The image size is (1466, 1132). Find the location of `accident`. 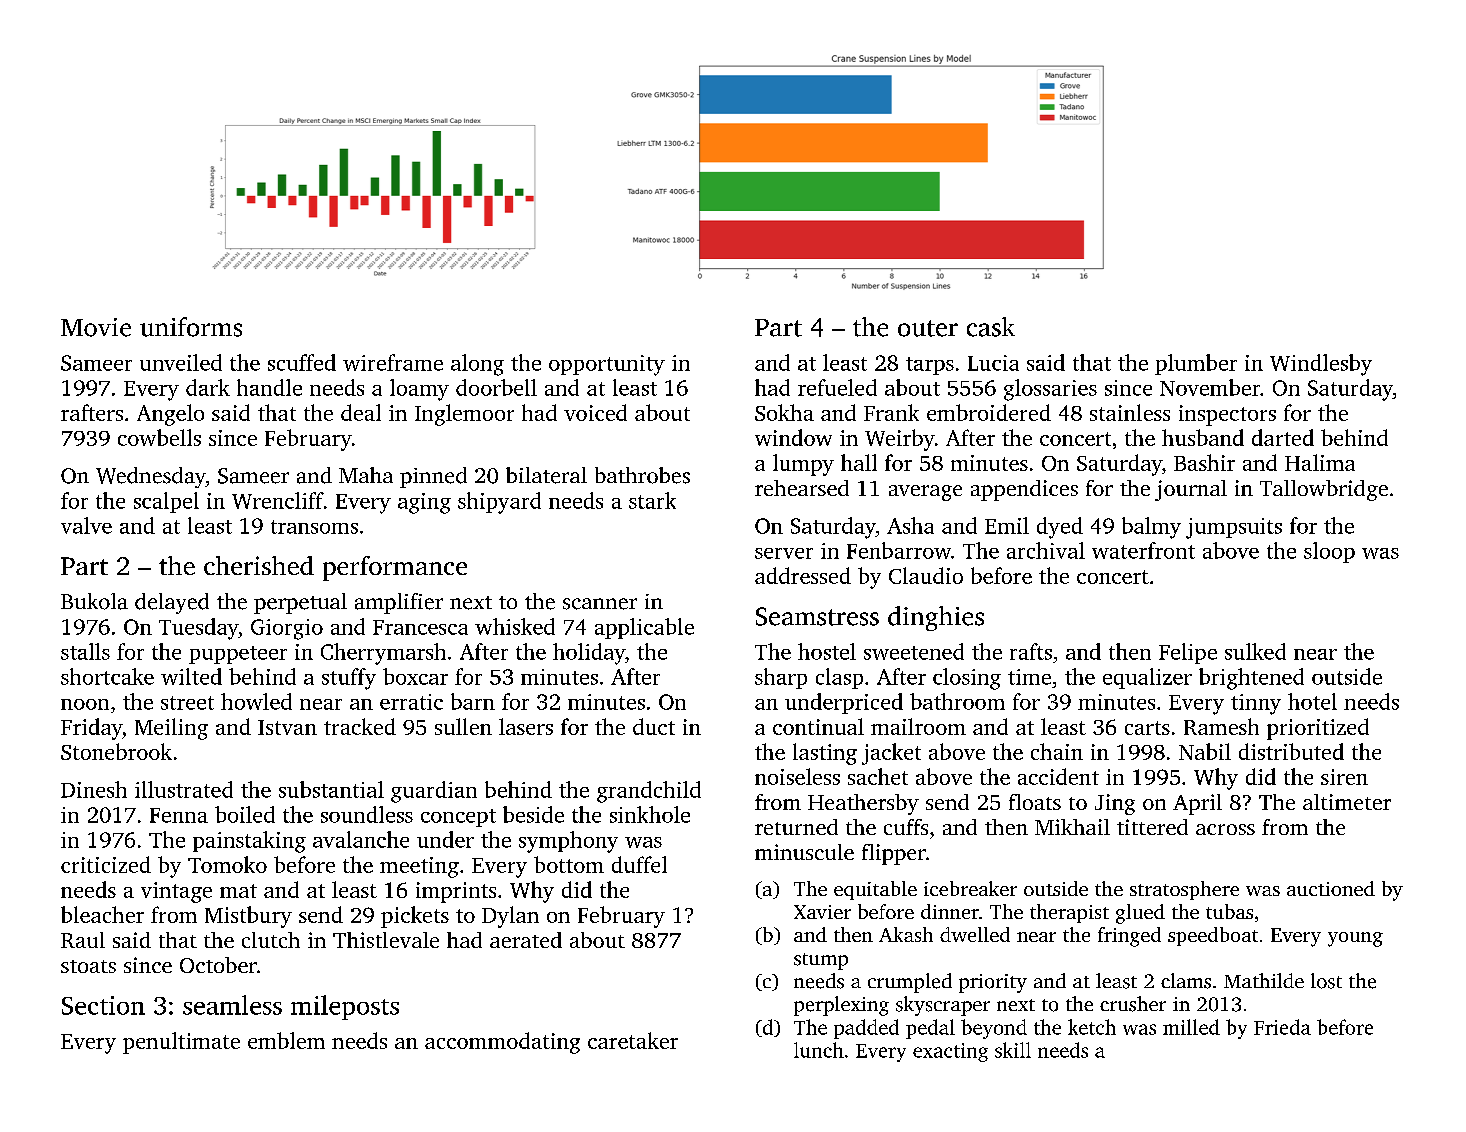

accident is located at coordinates (1058, 776).
